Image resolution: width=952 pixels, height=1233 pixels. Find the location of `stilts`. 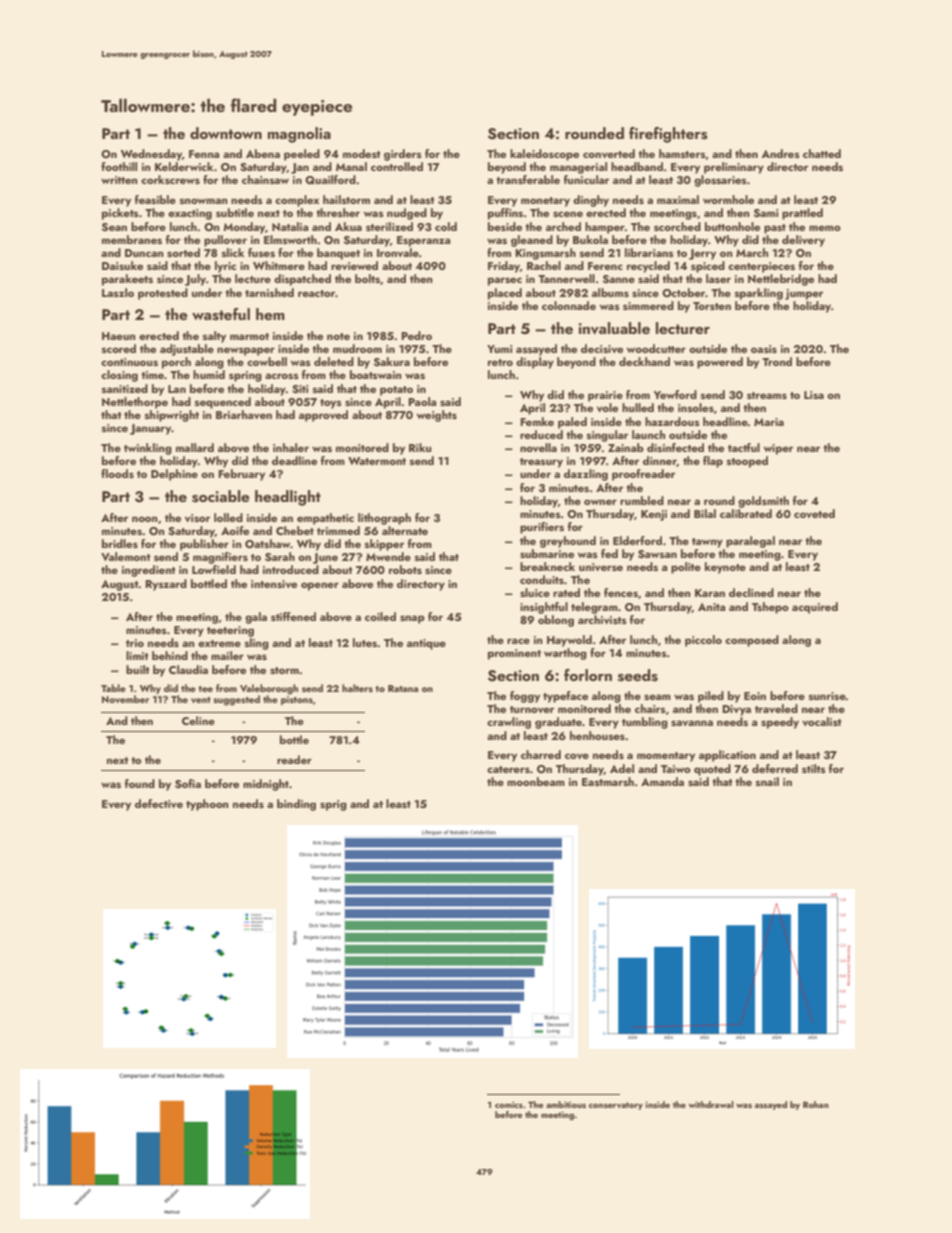

stilts is located at coordinates (814, 768).
